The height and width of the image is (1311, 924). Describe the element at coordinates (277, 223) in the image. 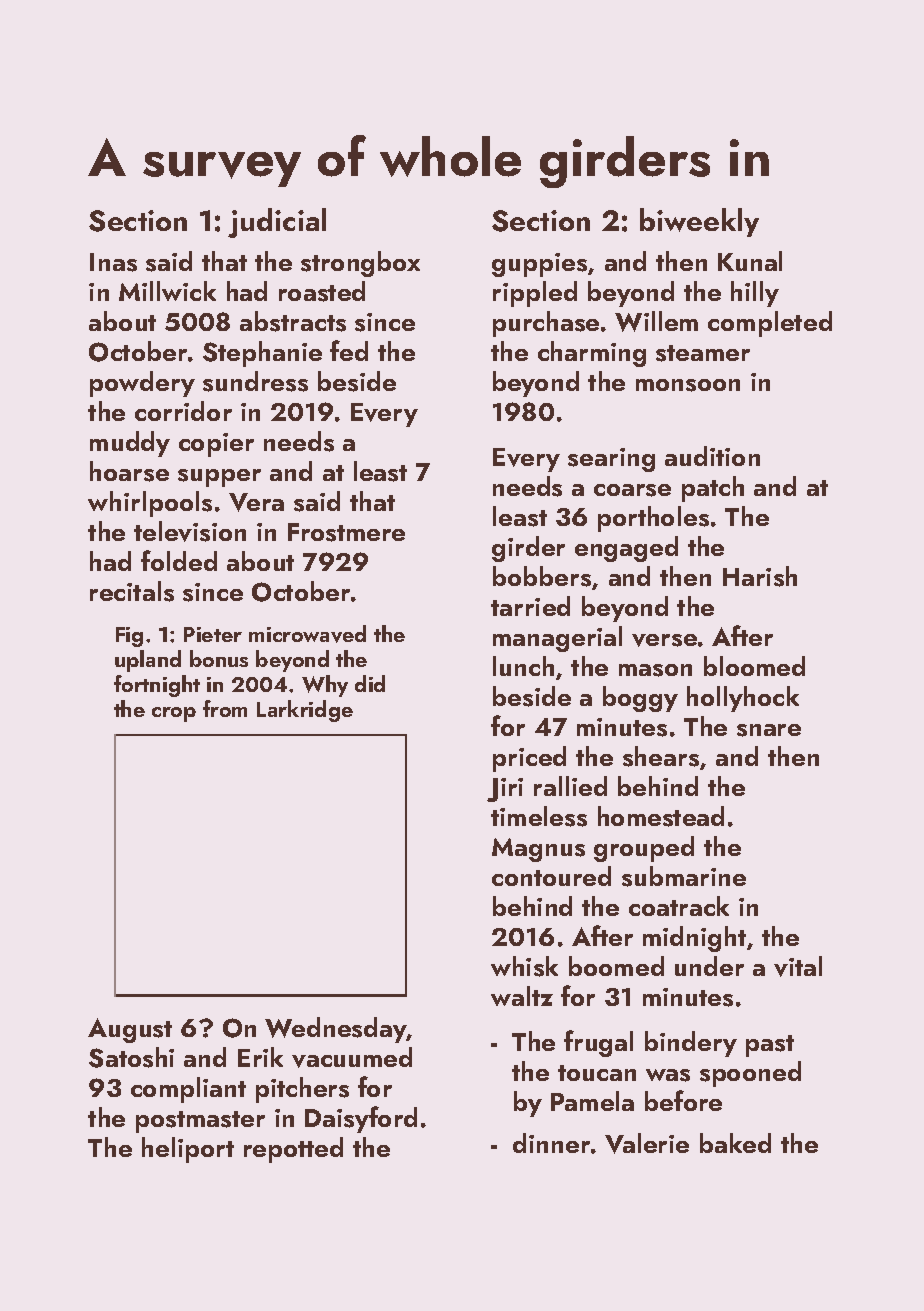

I see `judicial` at that location.
